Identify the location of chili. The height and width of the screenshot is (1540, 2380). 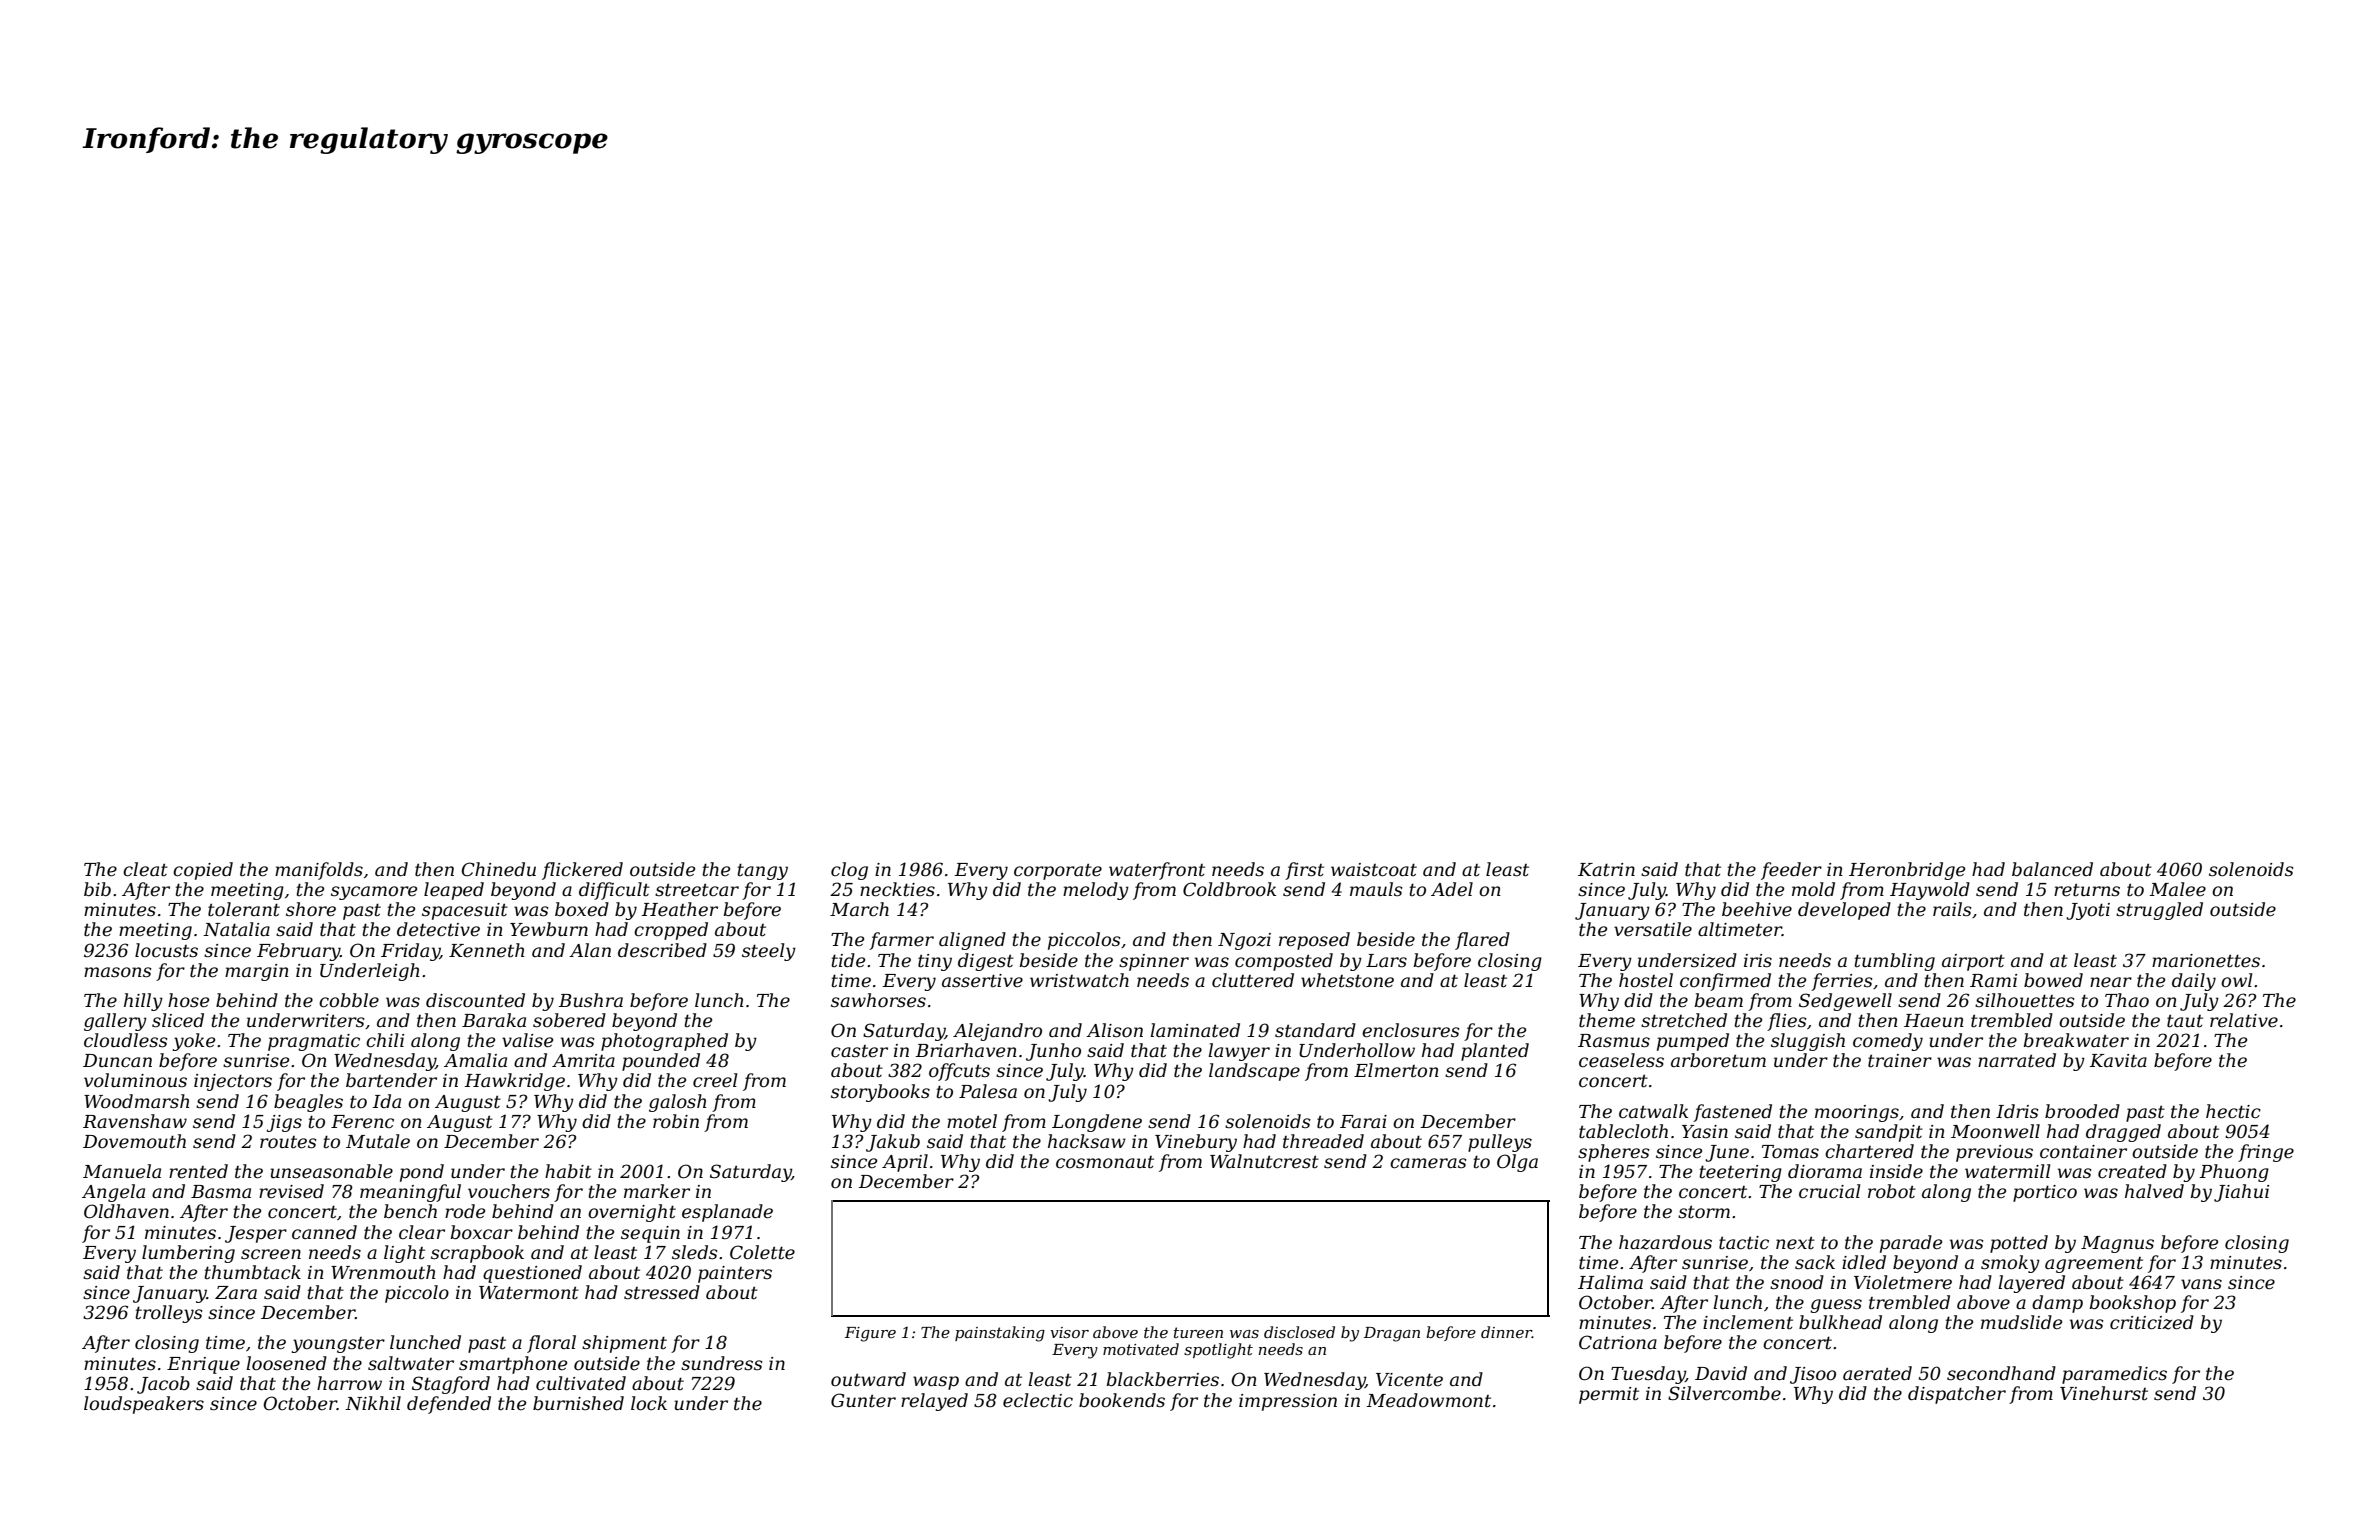
(385, 1040).
